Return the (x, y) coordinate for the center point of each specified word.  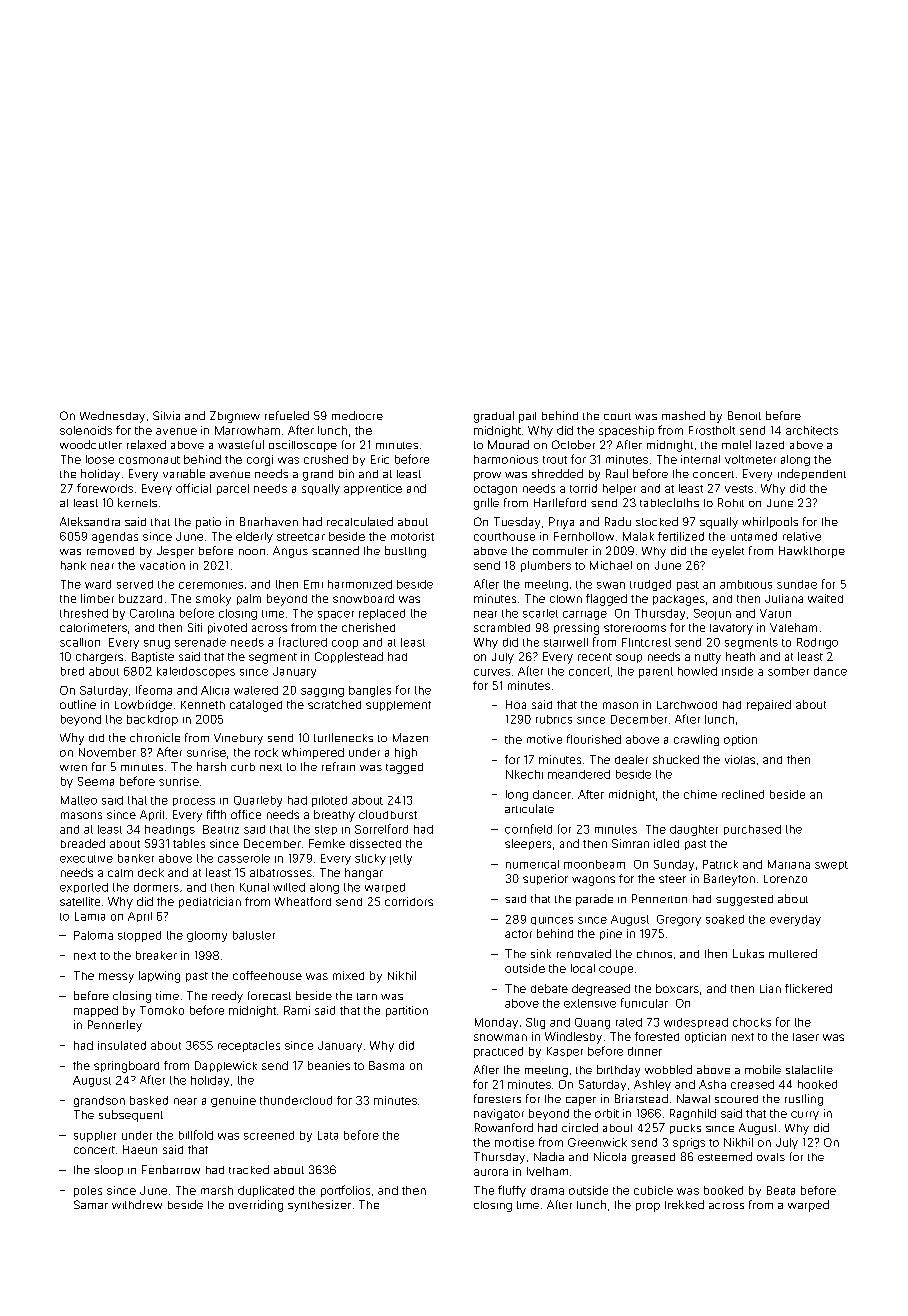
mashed (683, 415)
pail (527, 417)
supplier (95, 1136)
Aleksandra (90, 521)
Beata (781, 1190)
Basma (386, 1065)
